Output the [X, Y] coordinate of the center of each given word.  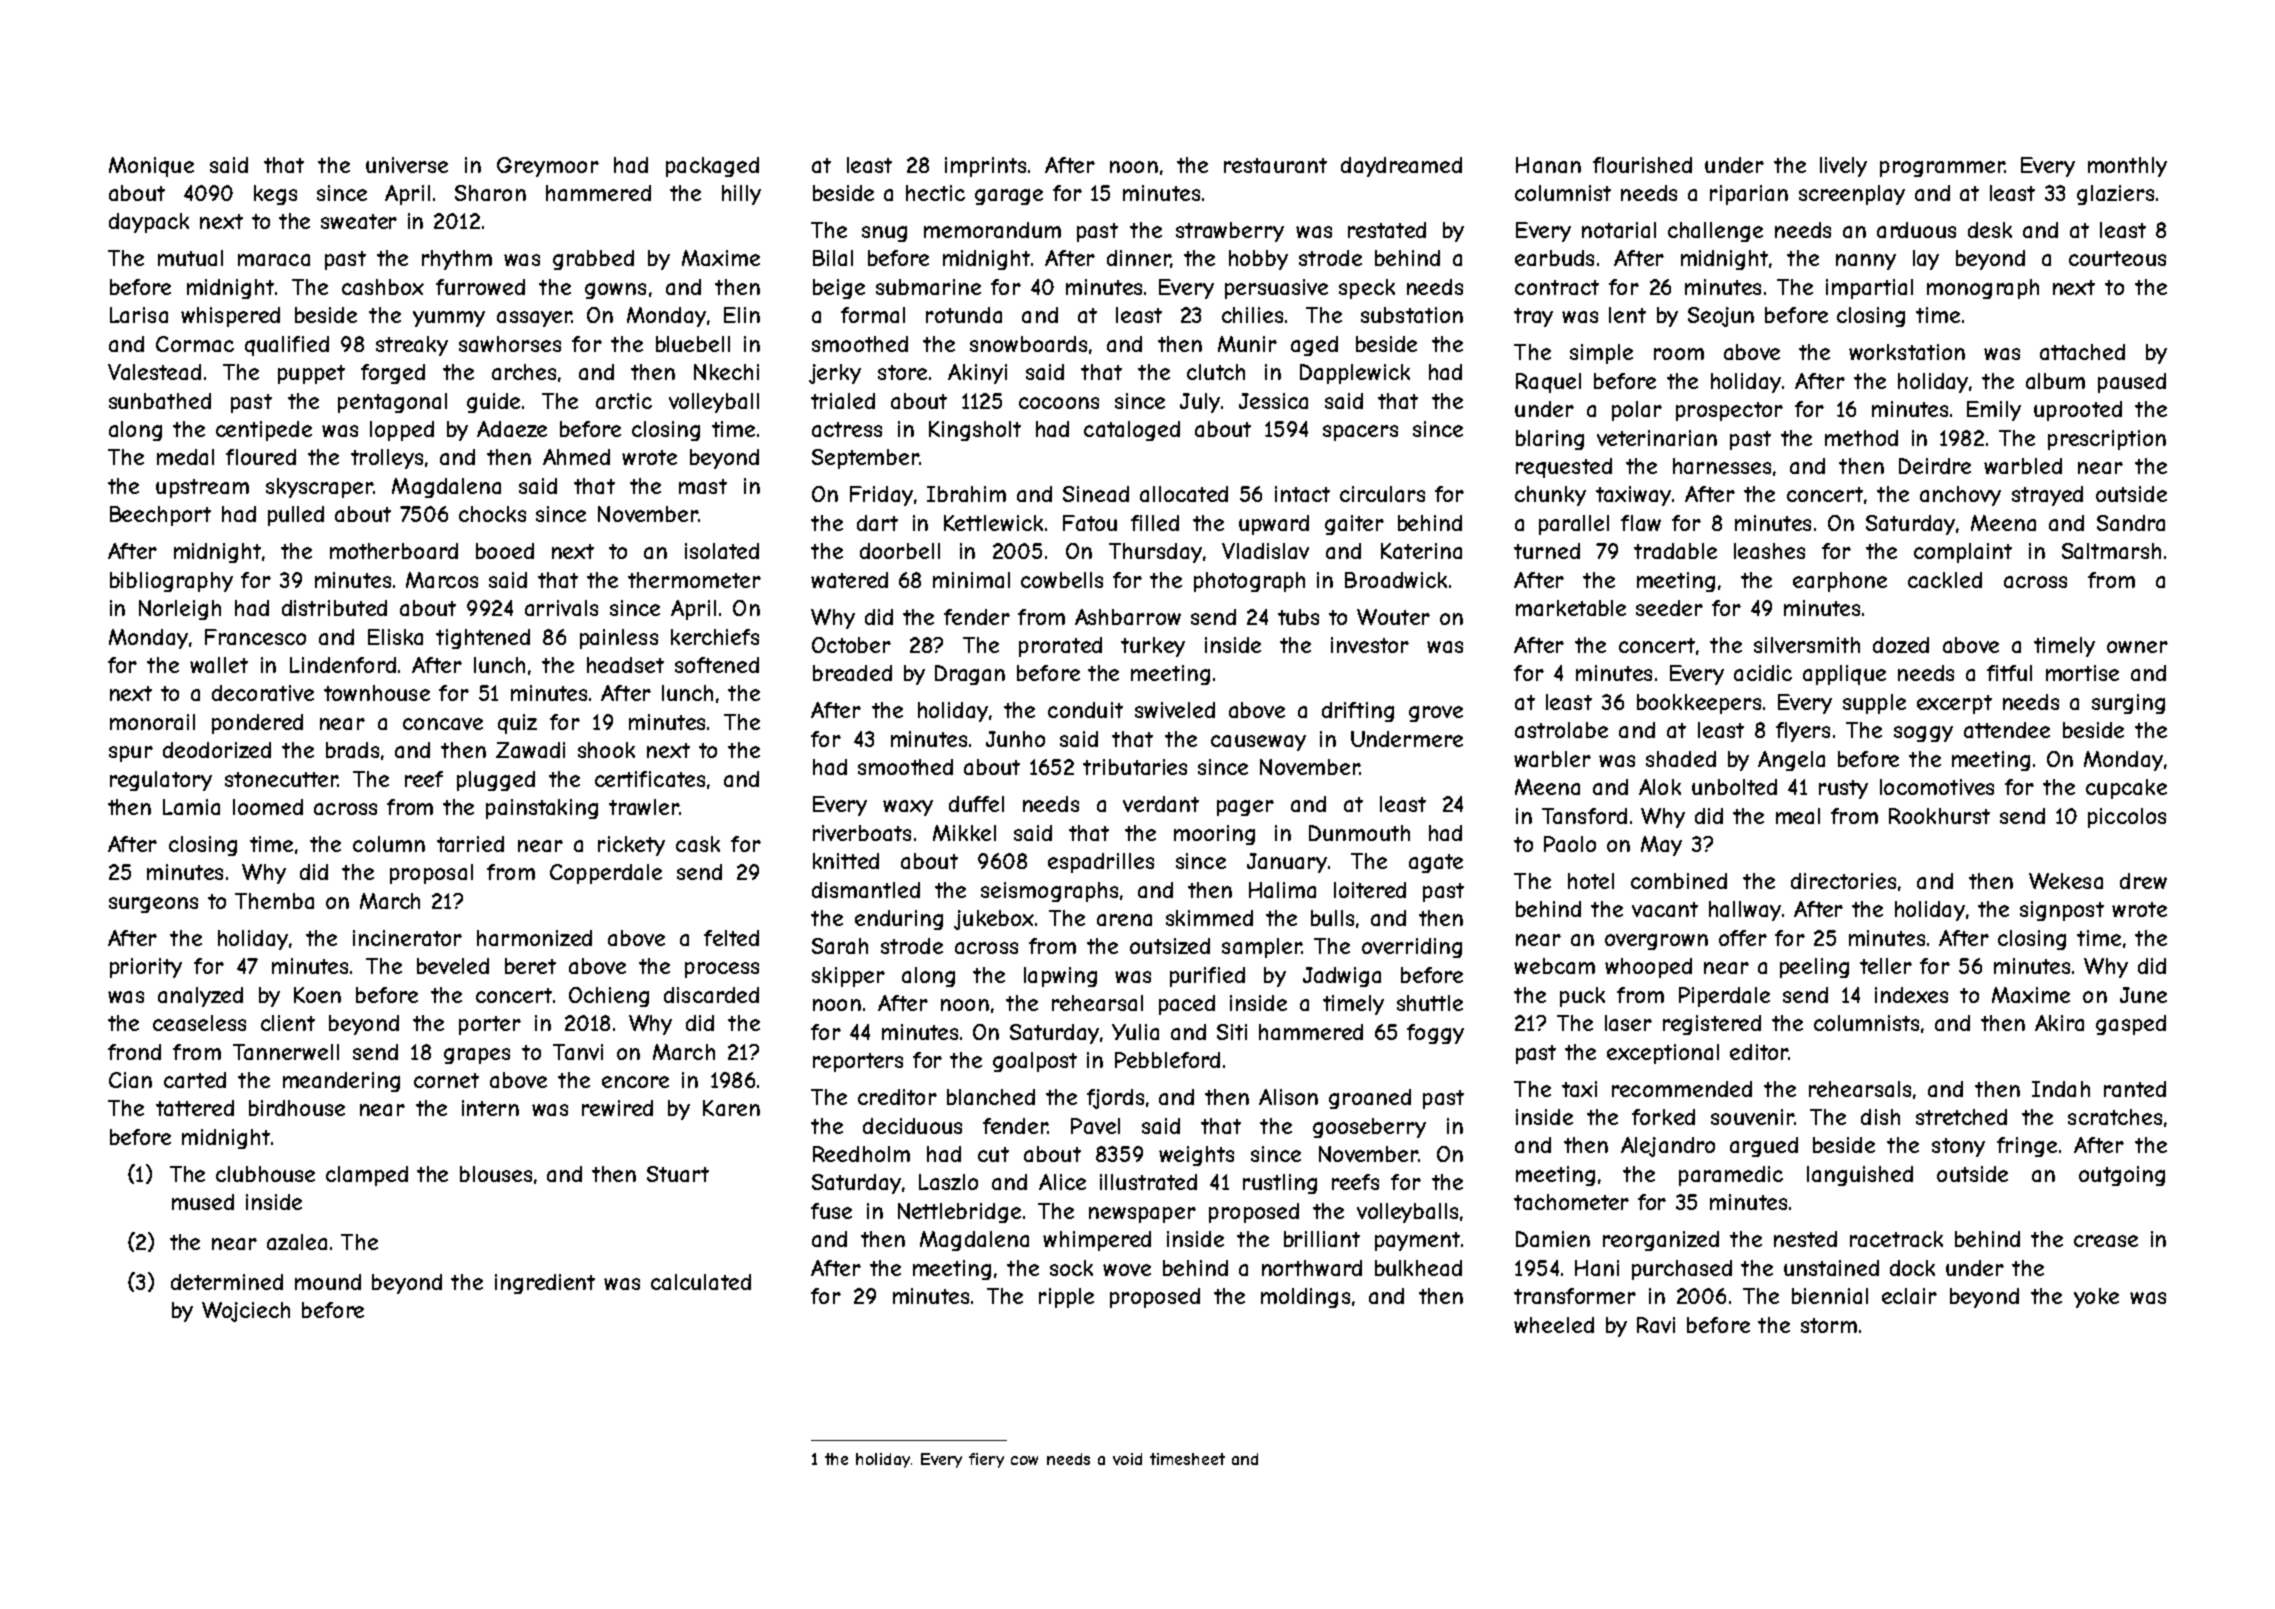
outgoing [2122, 1176]
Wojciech [246, 1312]
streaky [412, 346]
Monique [151, 167]
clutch [1216, 372]
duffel [976, 804]
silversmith [1807, 645]
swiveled [1175, 710]
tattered [195, 1108]
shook [606, 750]
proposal [431, 874]
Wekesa [2066, 881]
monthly [2127, 167]
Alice [1062, 1182]
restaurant [1275, 165]
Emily [1994, 411]
